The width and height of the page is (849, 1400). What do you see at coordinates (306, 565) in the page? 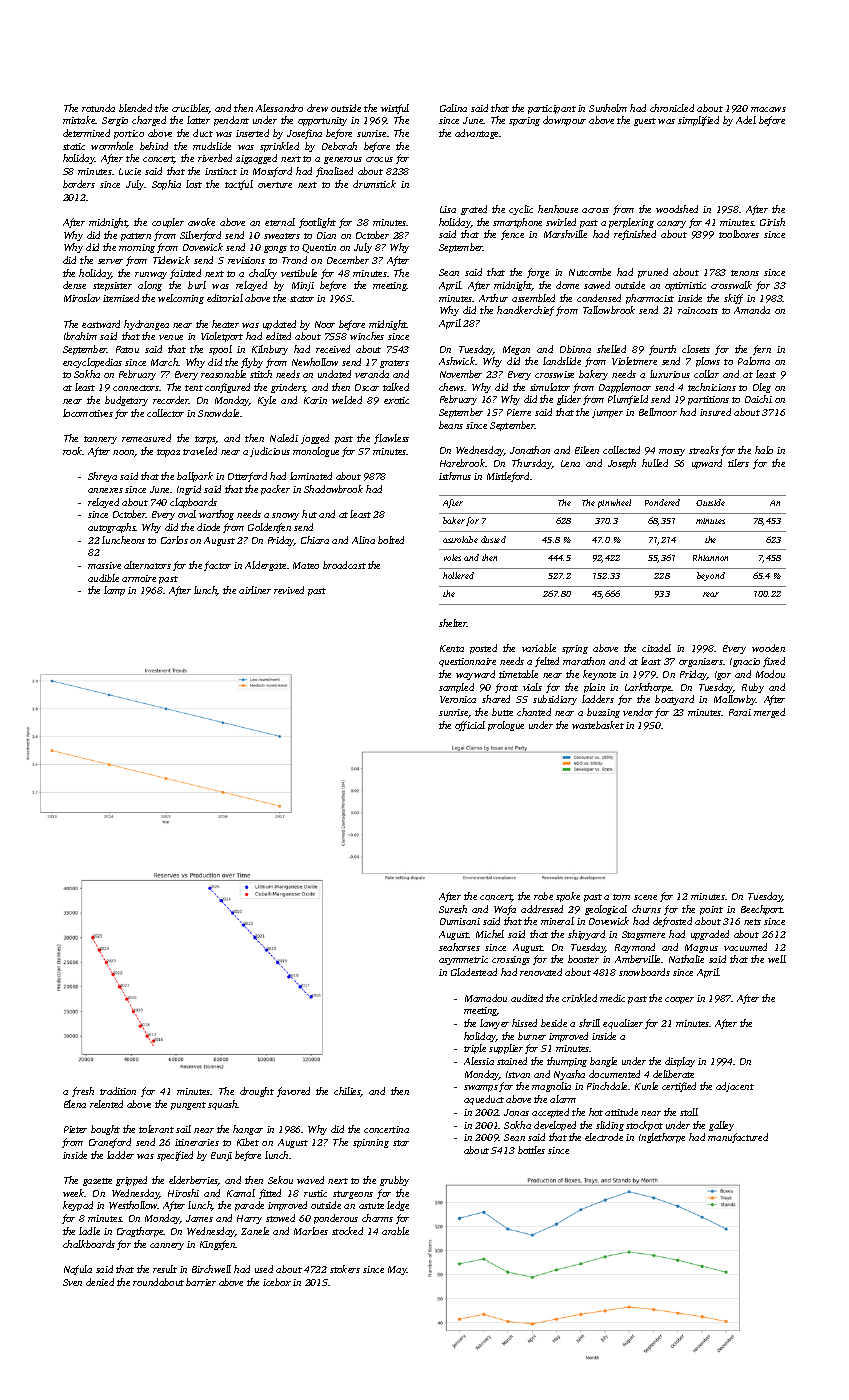
I see `Mateo` at bounding box center [306, 565].
